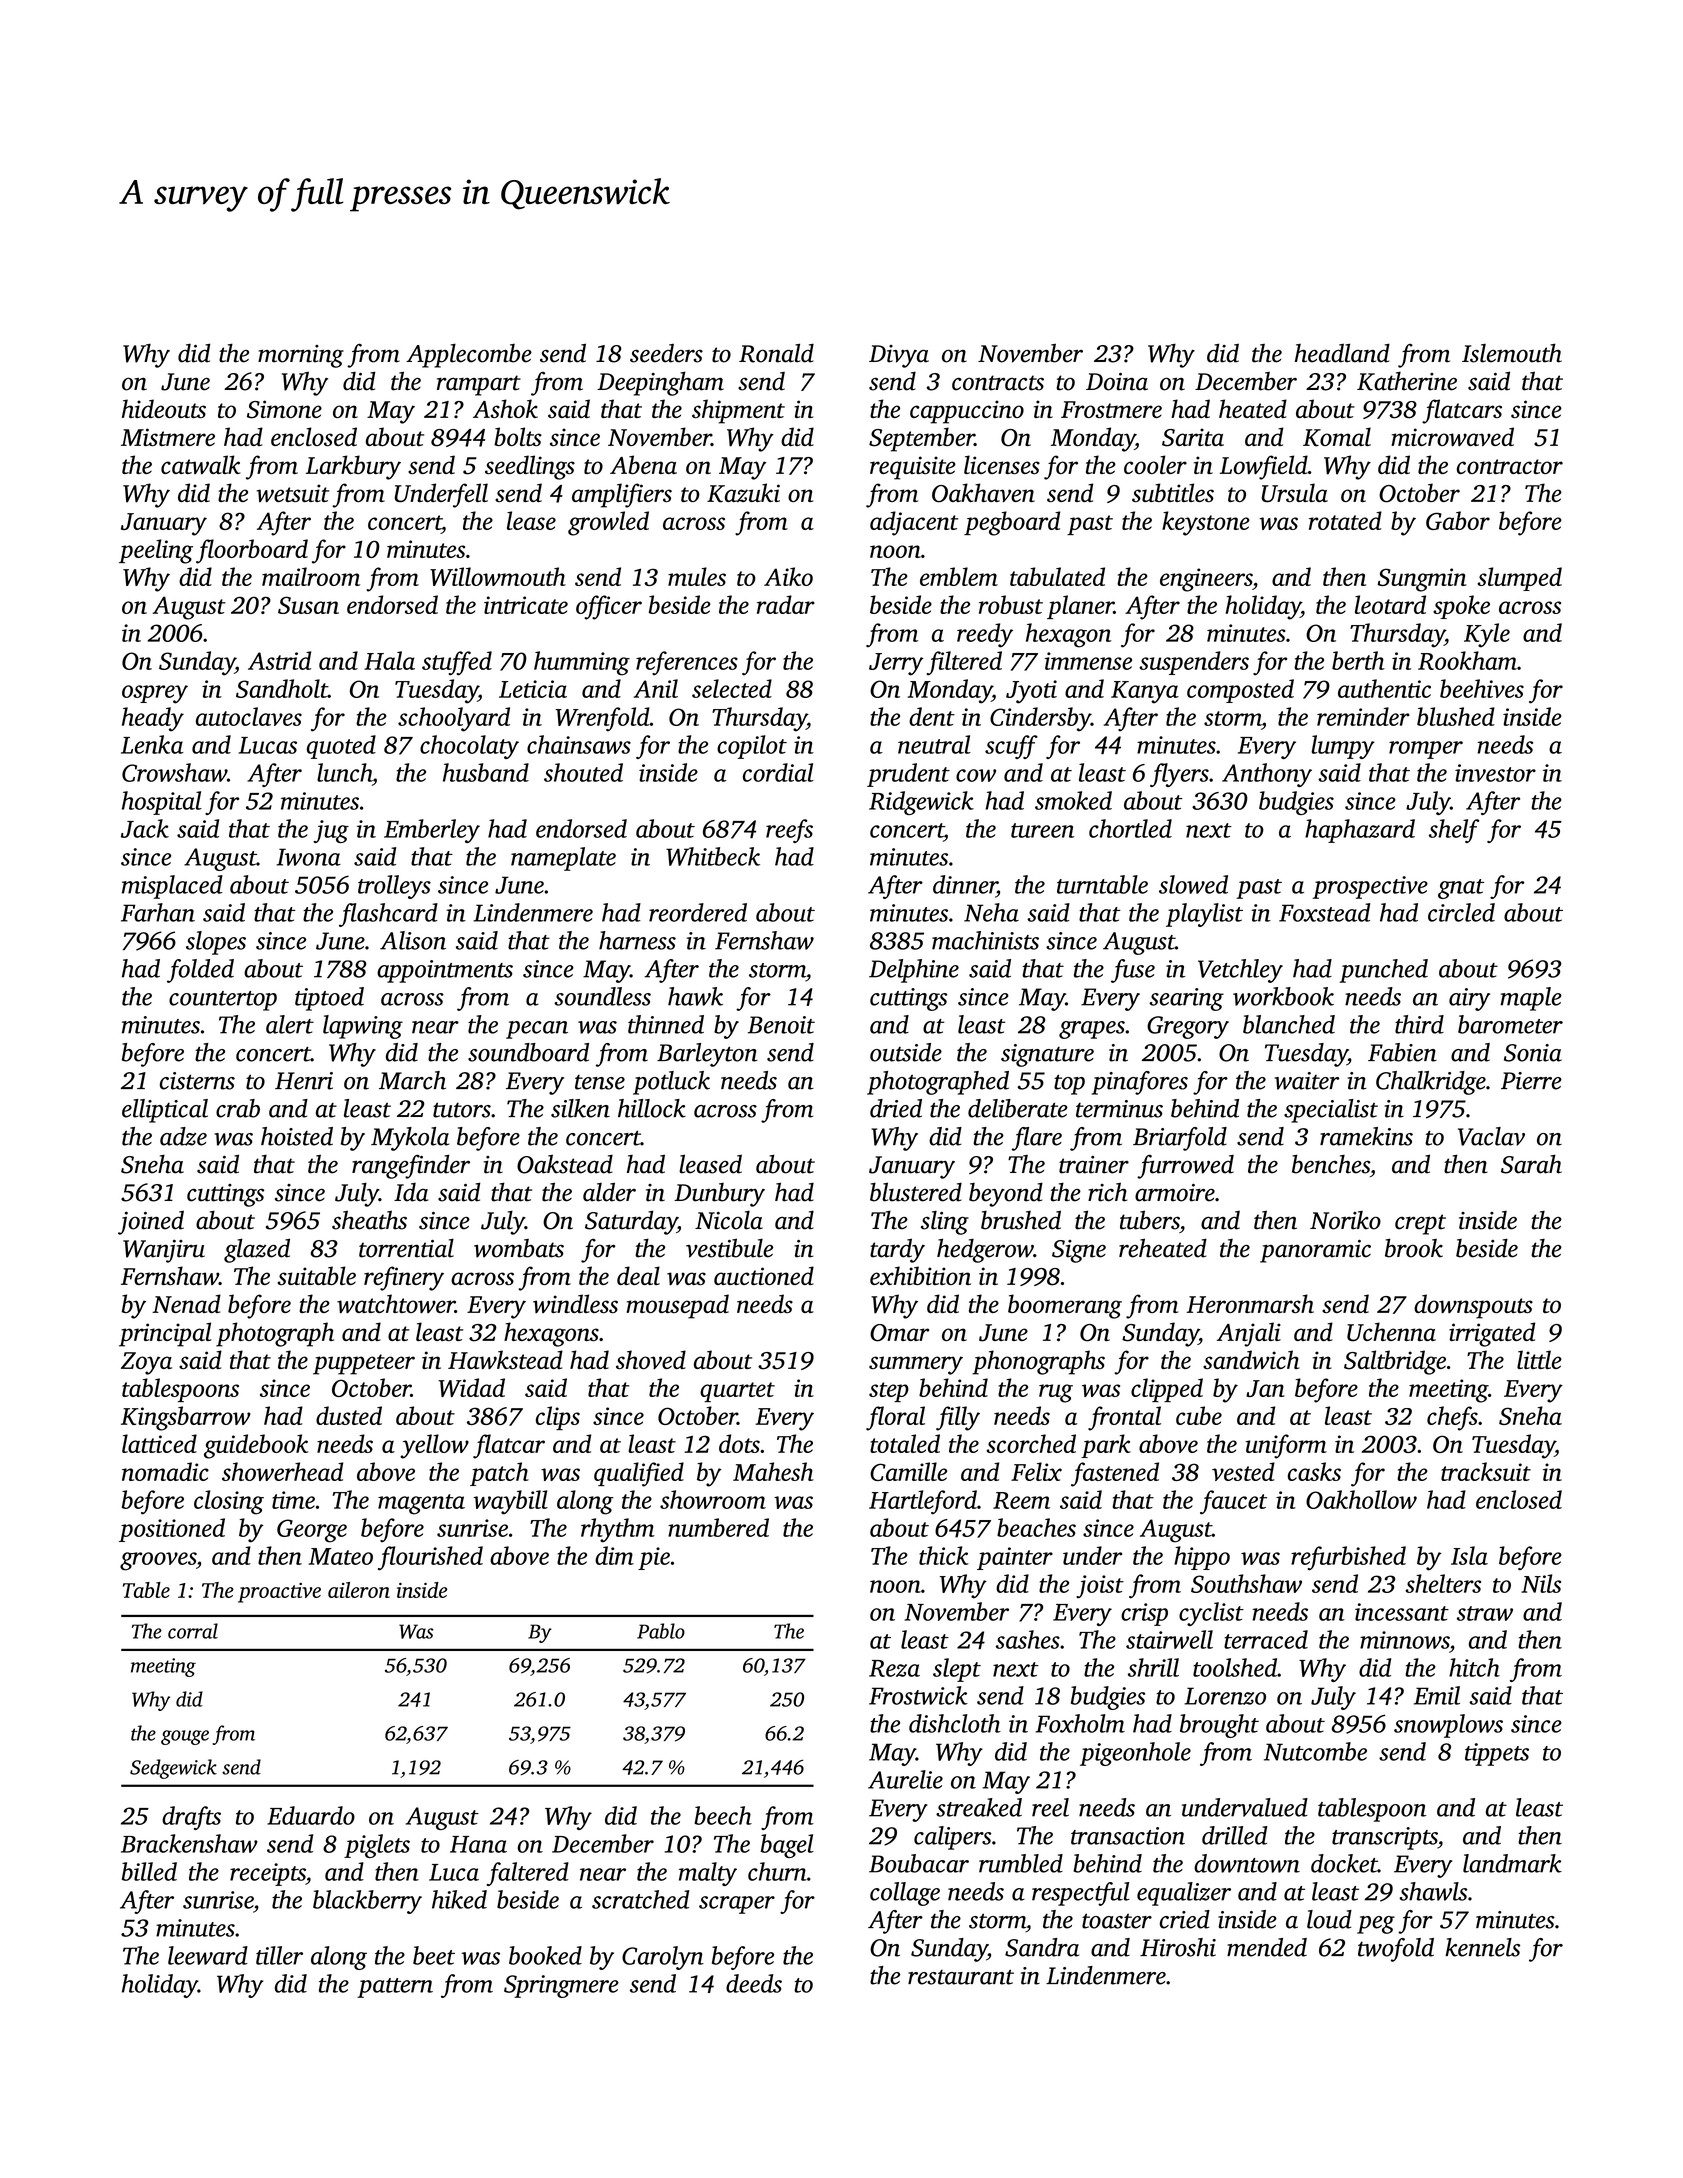 This image has height=2178, width=1683. What do you see at coordinates (1402, 1052) in the image?
I see `Fabien` at bounding box center [1402, 1052].
